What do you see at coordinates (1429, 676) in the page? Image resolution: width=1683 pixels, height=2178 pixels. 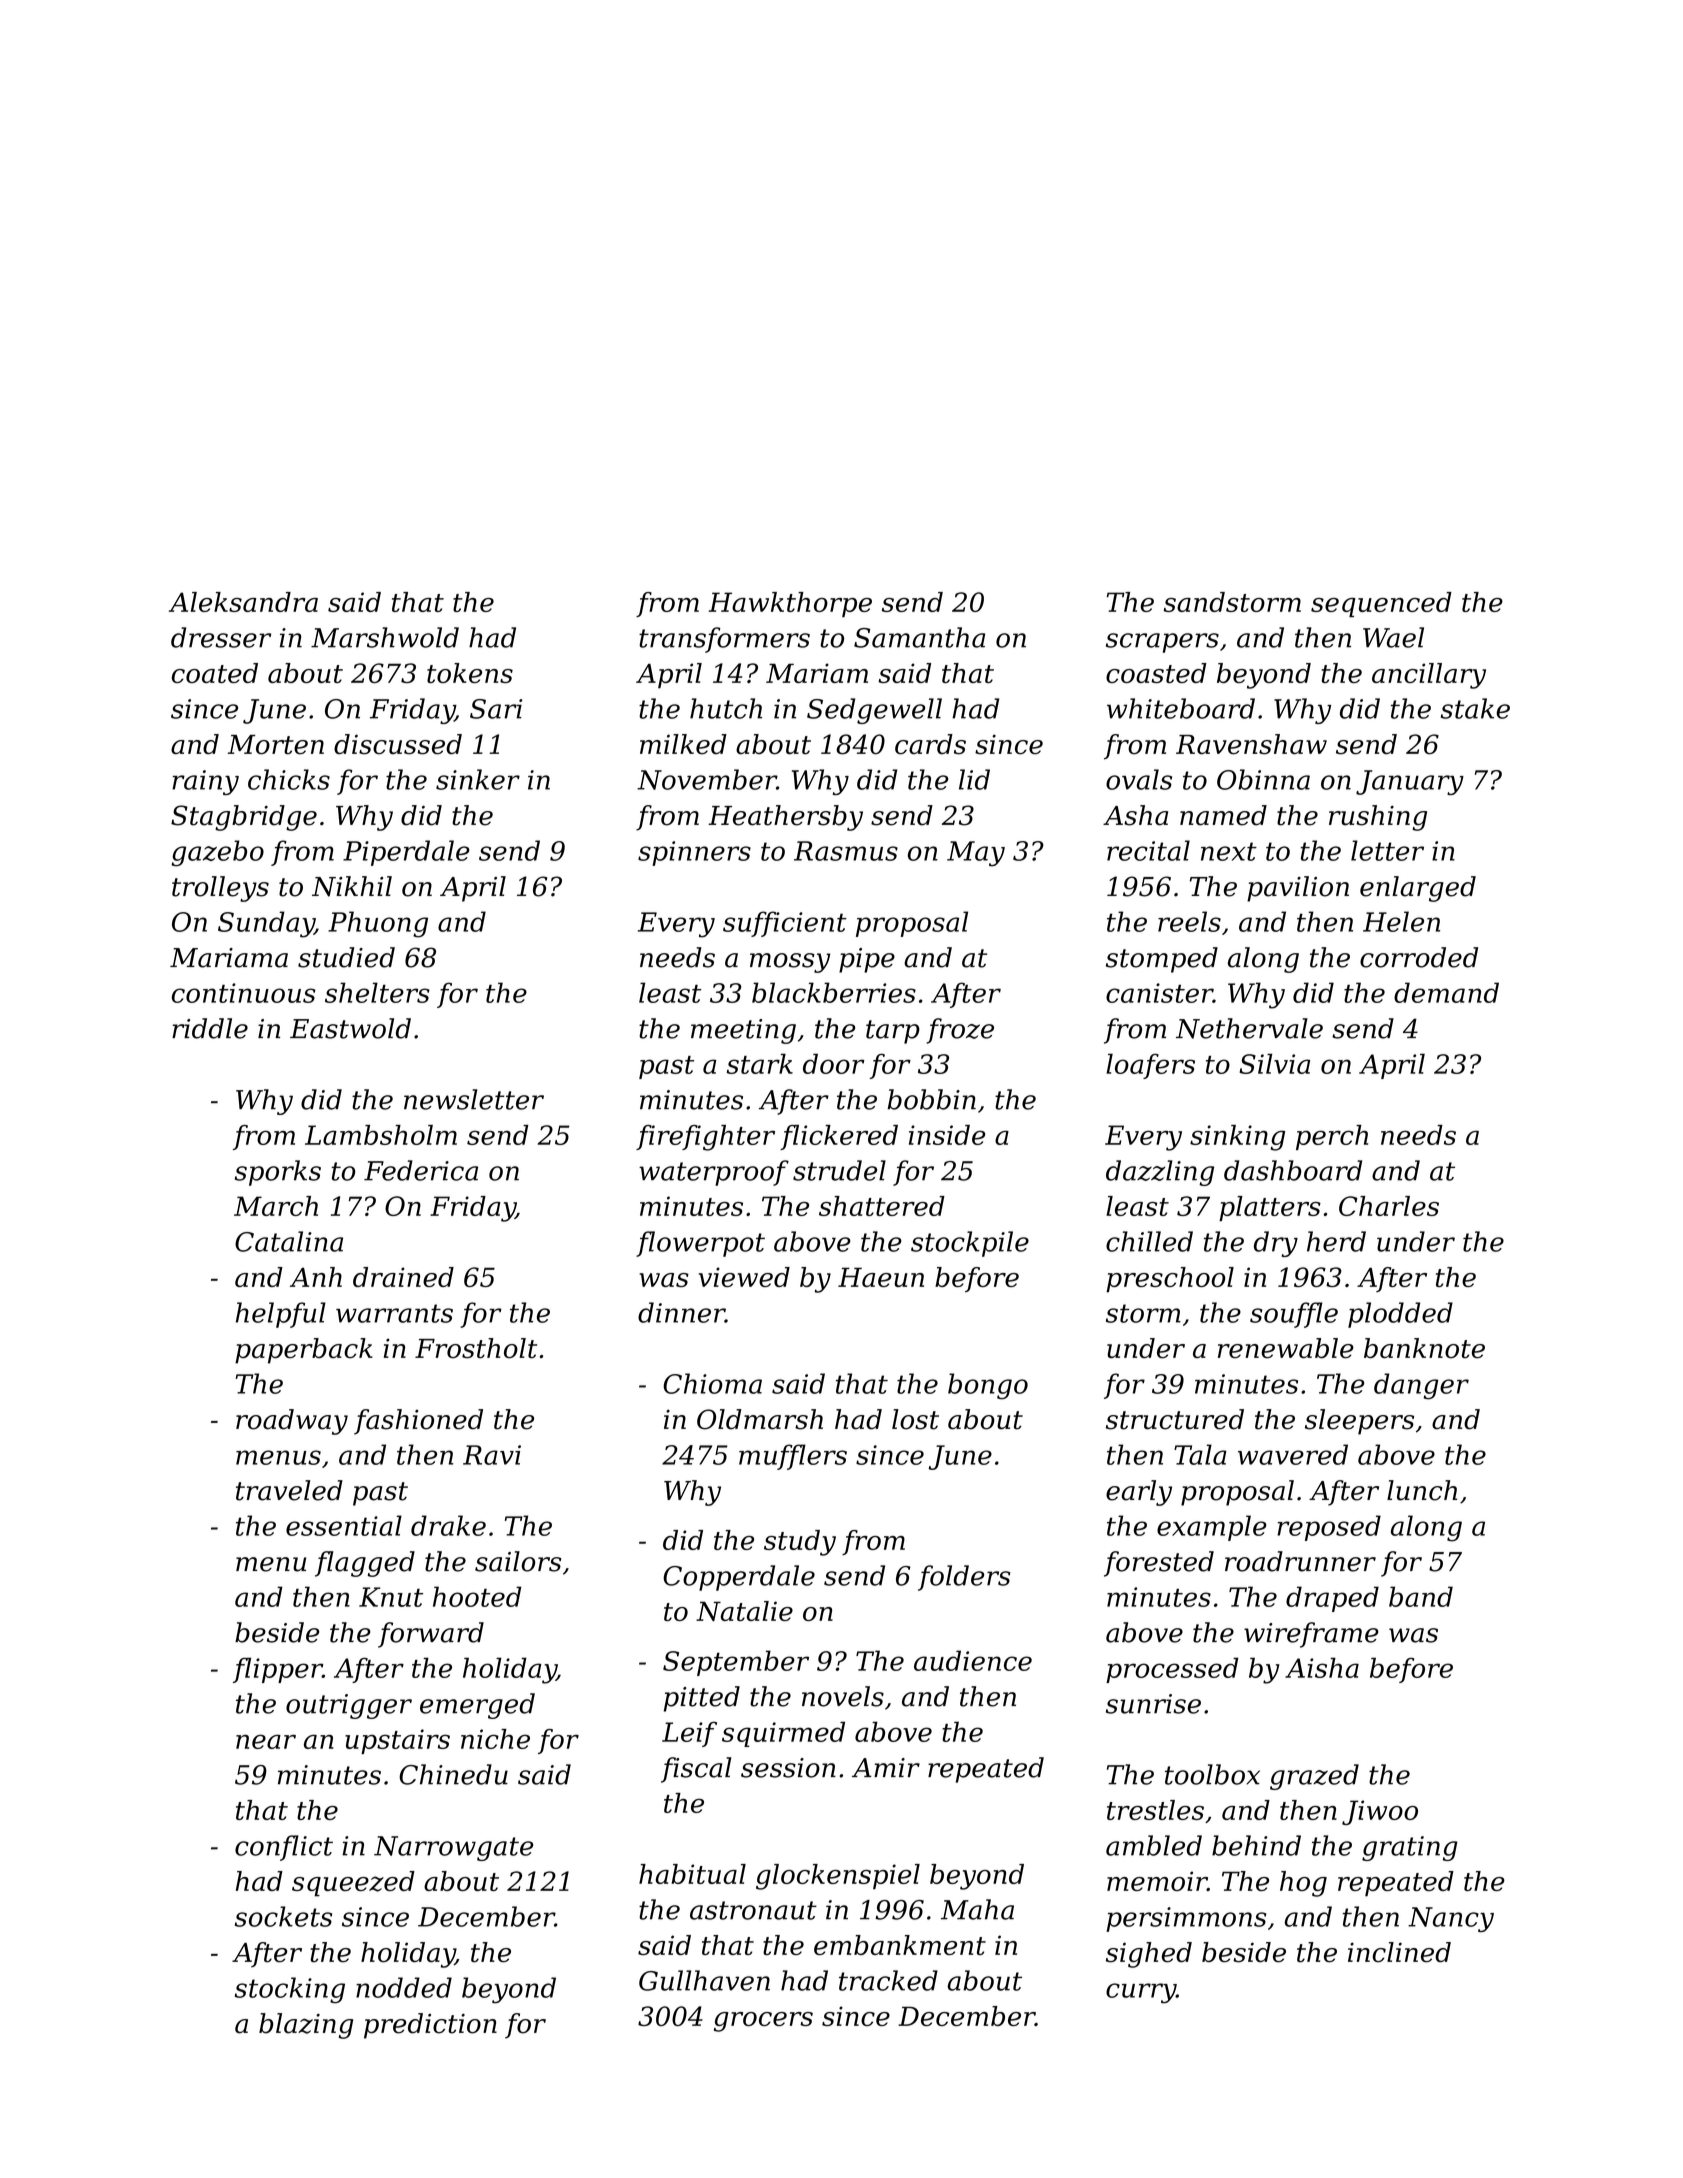 I see `ancillary` at bounding box center [1429, 676].
